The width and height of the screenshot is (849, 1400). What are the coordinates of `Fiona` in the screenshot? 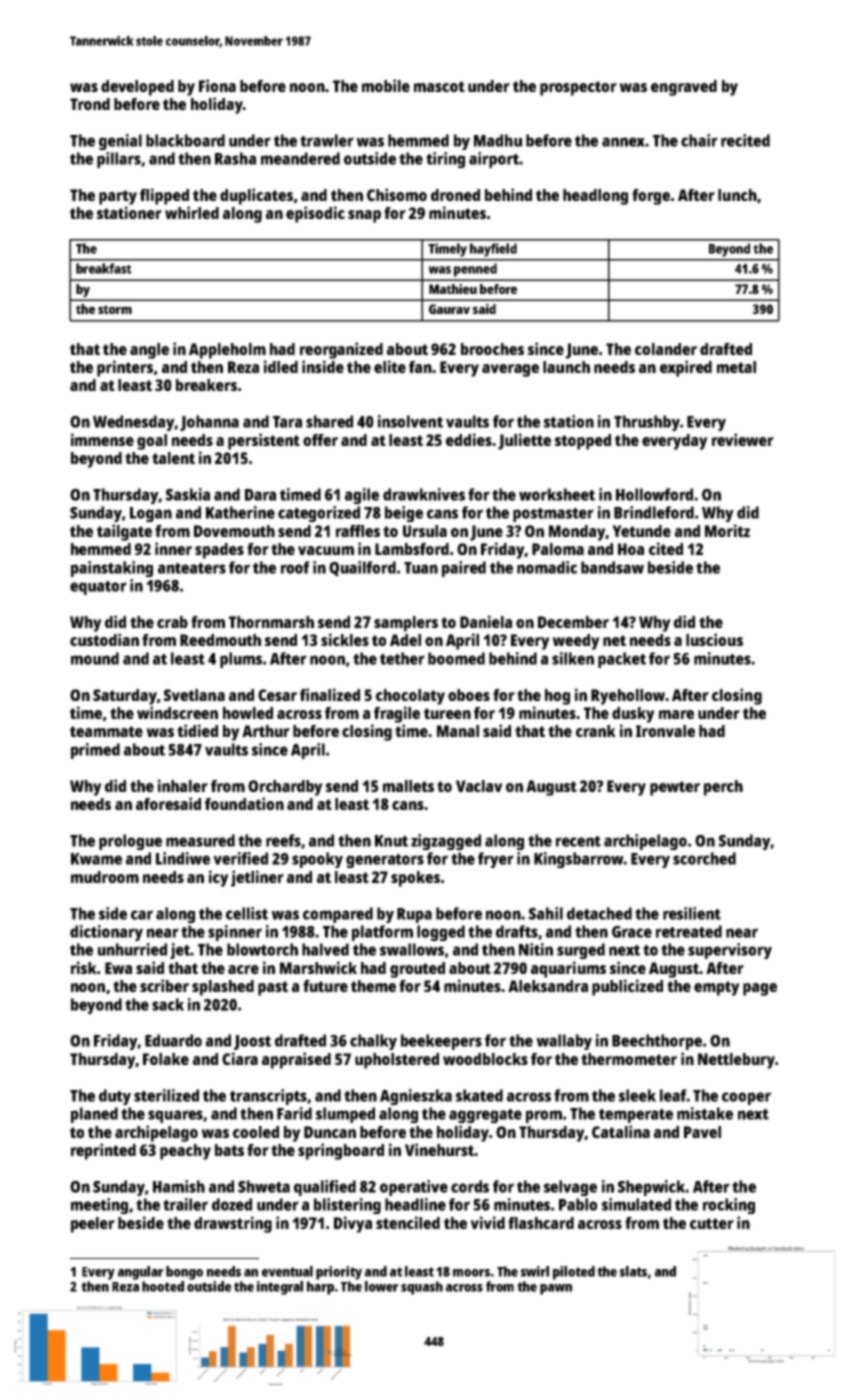 It's located at (217, 85).
